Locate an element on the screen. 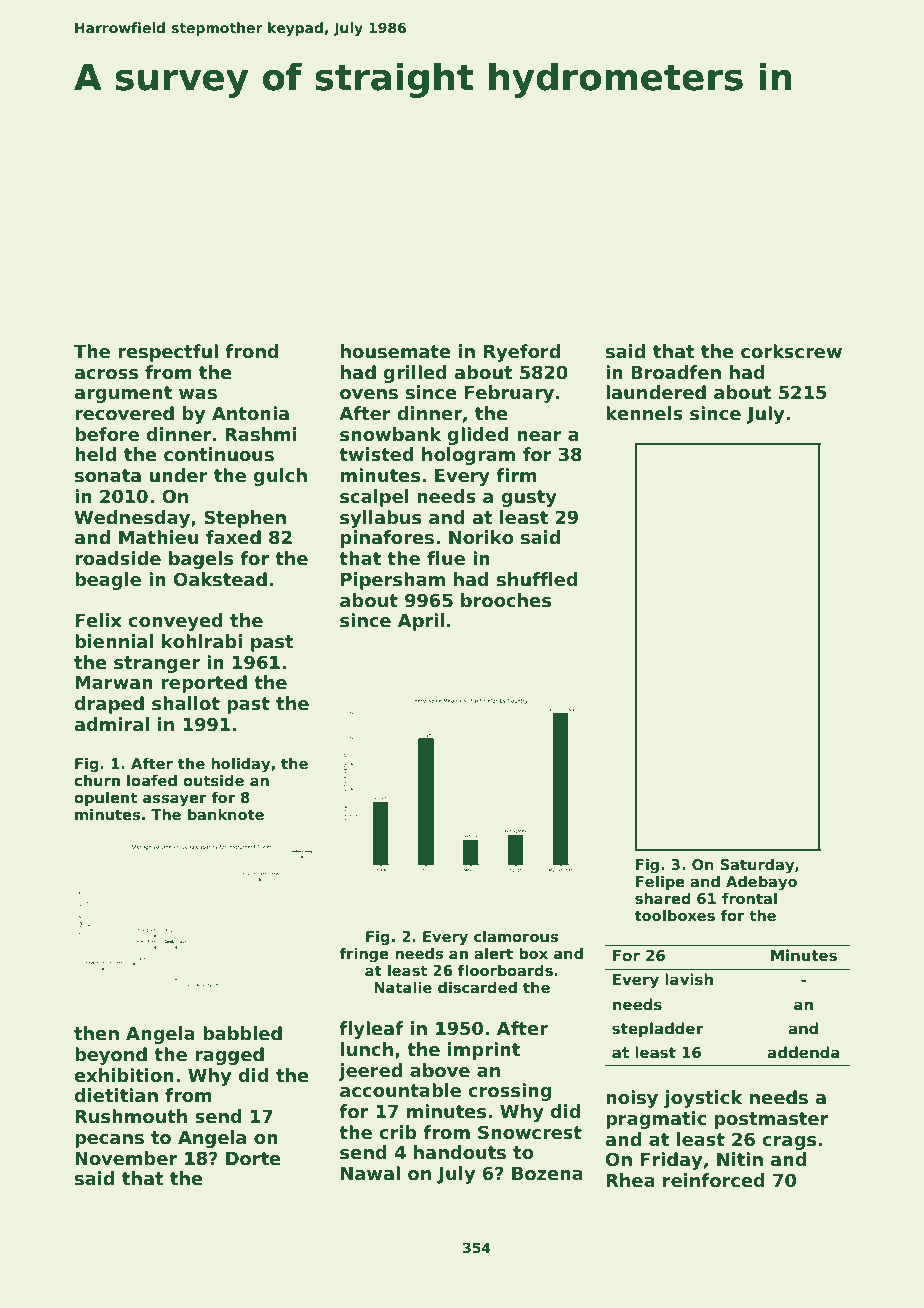 Image resolution: width=924 pixels, height=1308 pixels. pecans is located at coordinates (109, 1141).
